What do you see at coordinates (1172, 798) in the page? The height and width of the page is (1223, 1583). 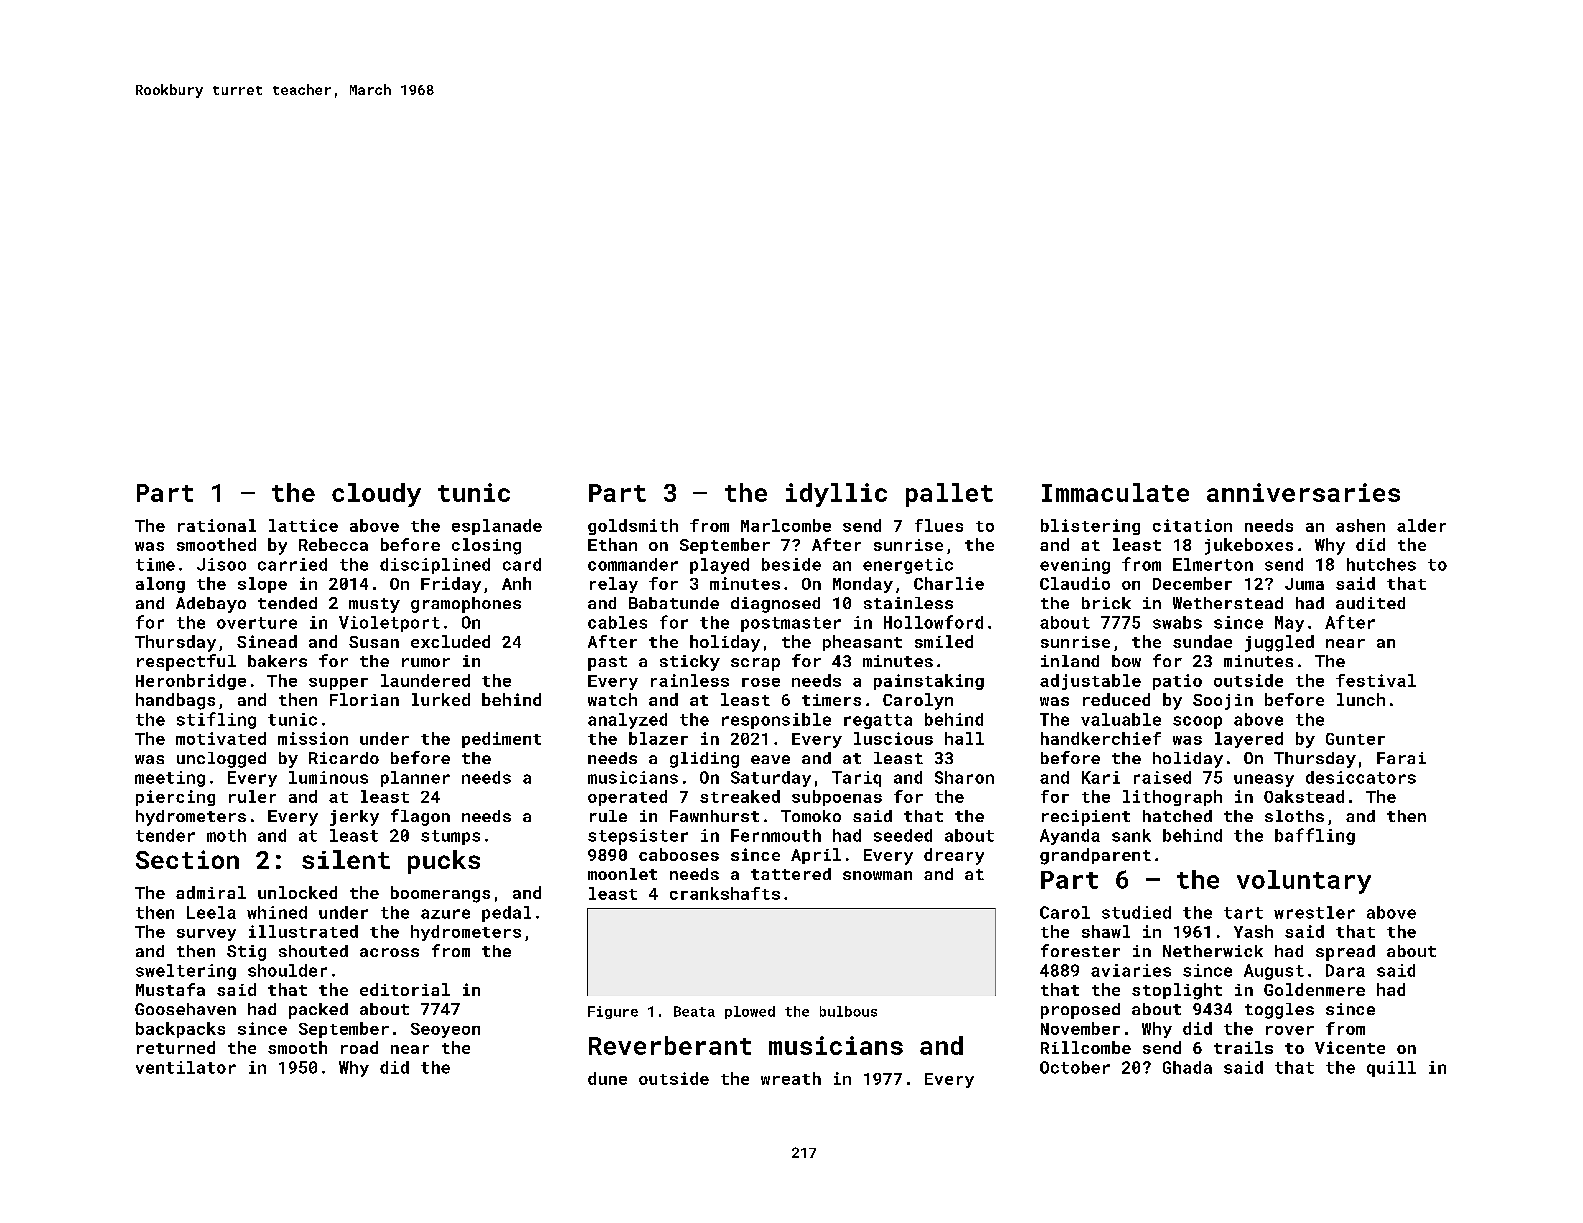 I see `lithograph` at bounding box center [1172, 798].
